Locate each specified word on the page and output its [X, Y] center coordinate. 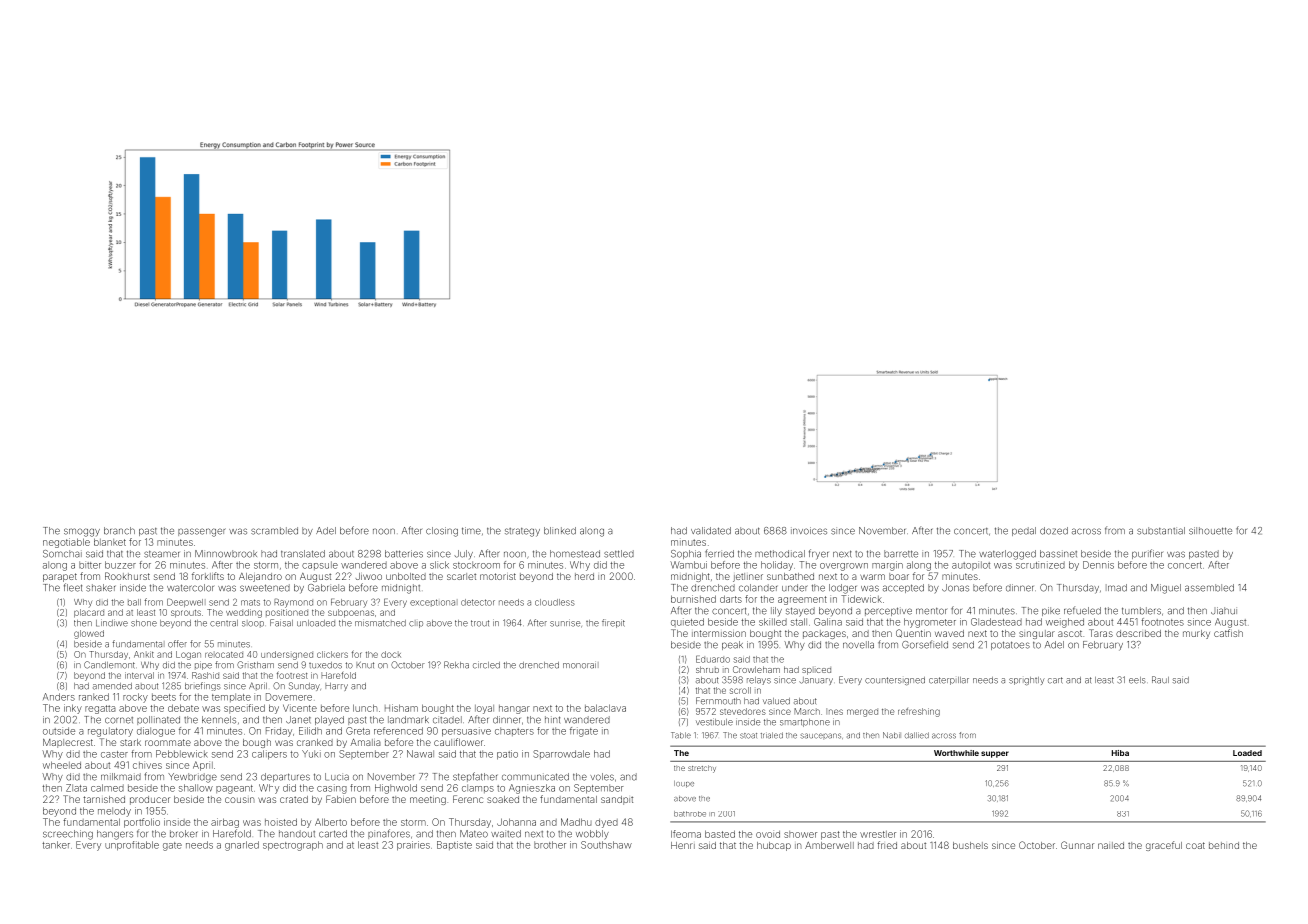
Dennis [1098, 565]
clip [416, 624]
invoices [809, 531]
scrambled [274, 531]
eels [1137, 680]
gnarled [242, 846]
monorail [581, 665]
